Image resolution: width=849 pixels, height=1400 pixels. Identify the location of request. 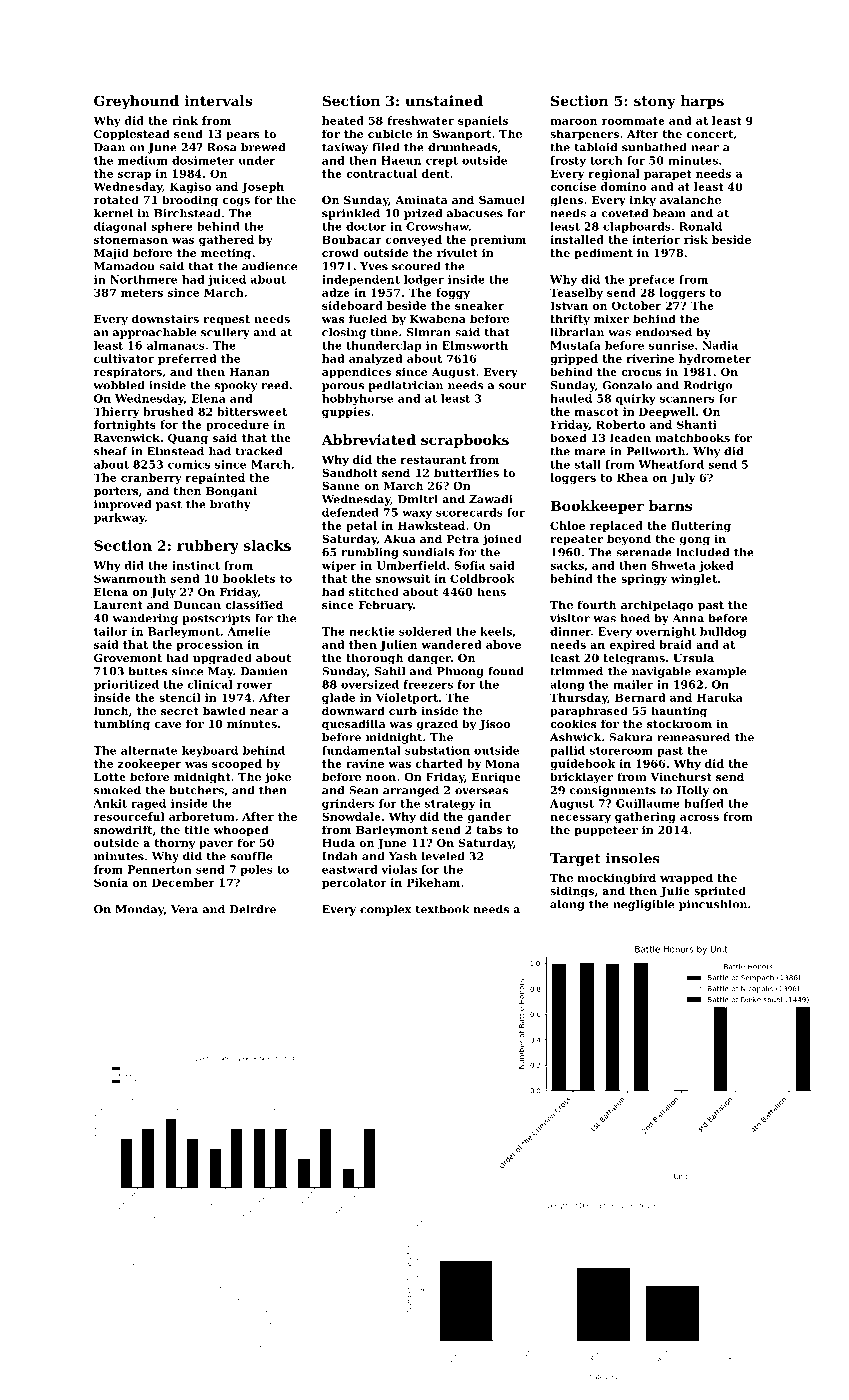
(226, 320).
